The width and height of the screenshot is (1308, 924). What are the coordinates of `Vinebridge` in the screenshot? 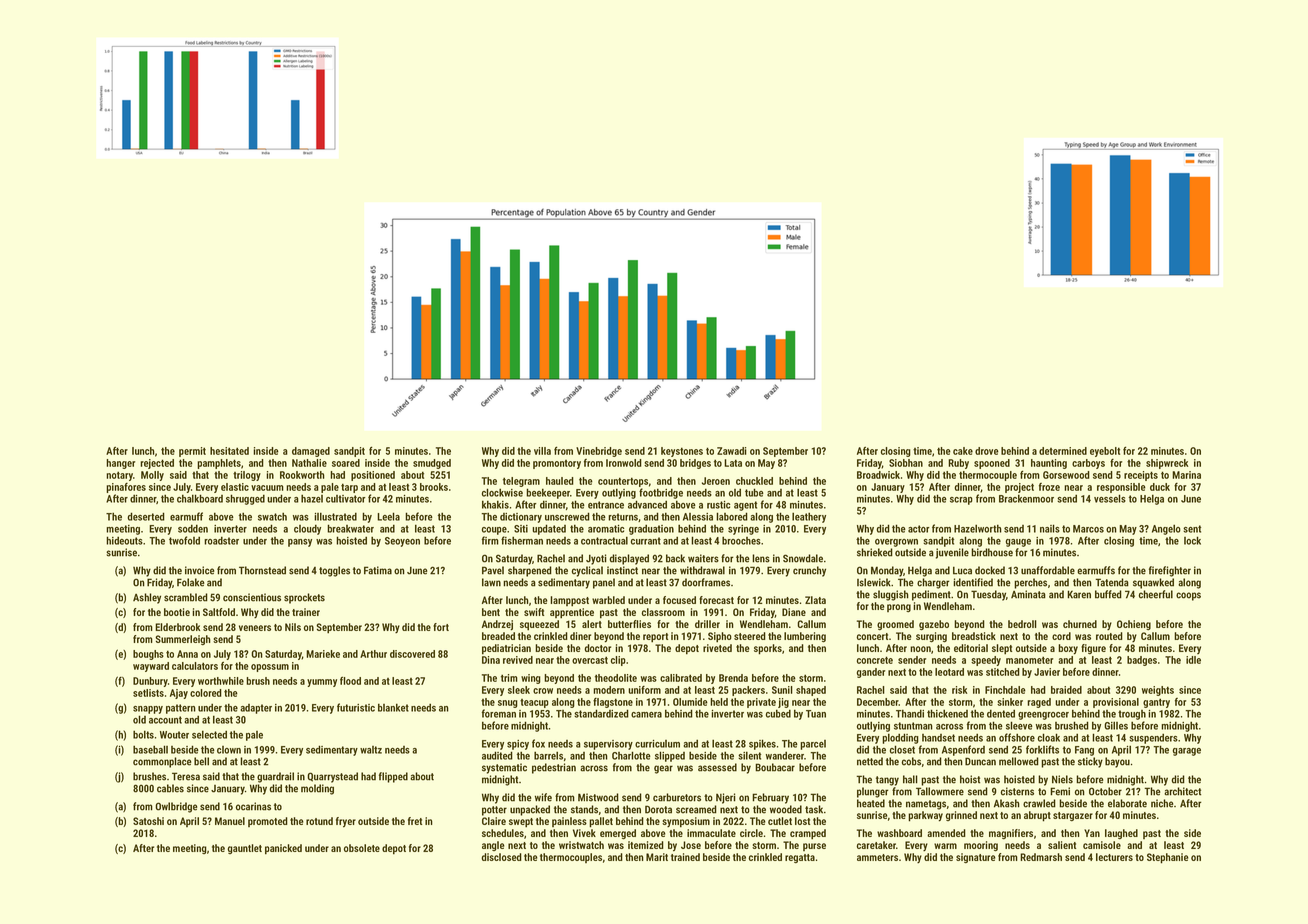 It's located at (599, 452).
